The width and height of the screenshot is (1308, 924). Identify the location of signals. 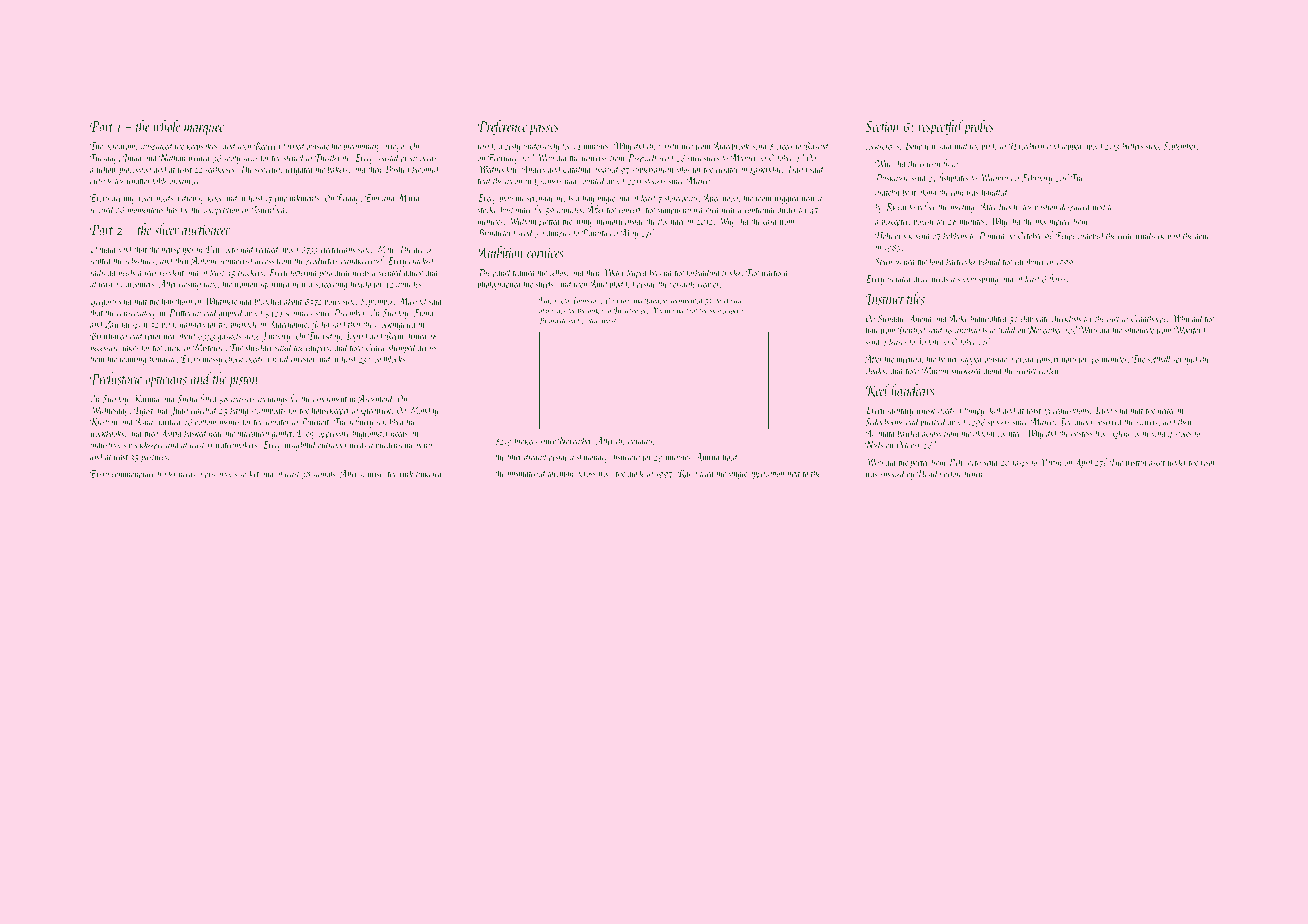
(324, 474).
